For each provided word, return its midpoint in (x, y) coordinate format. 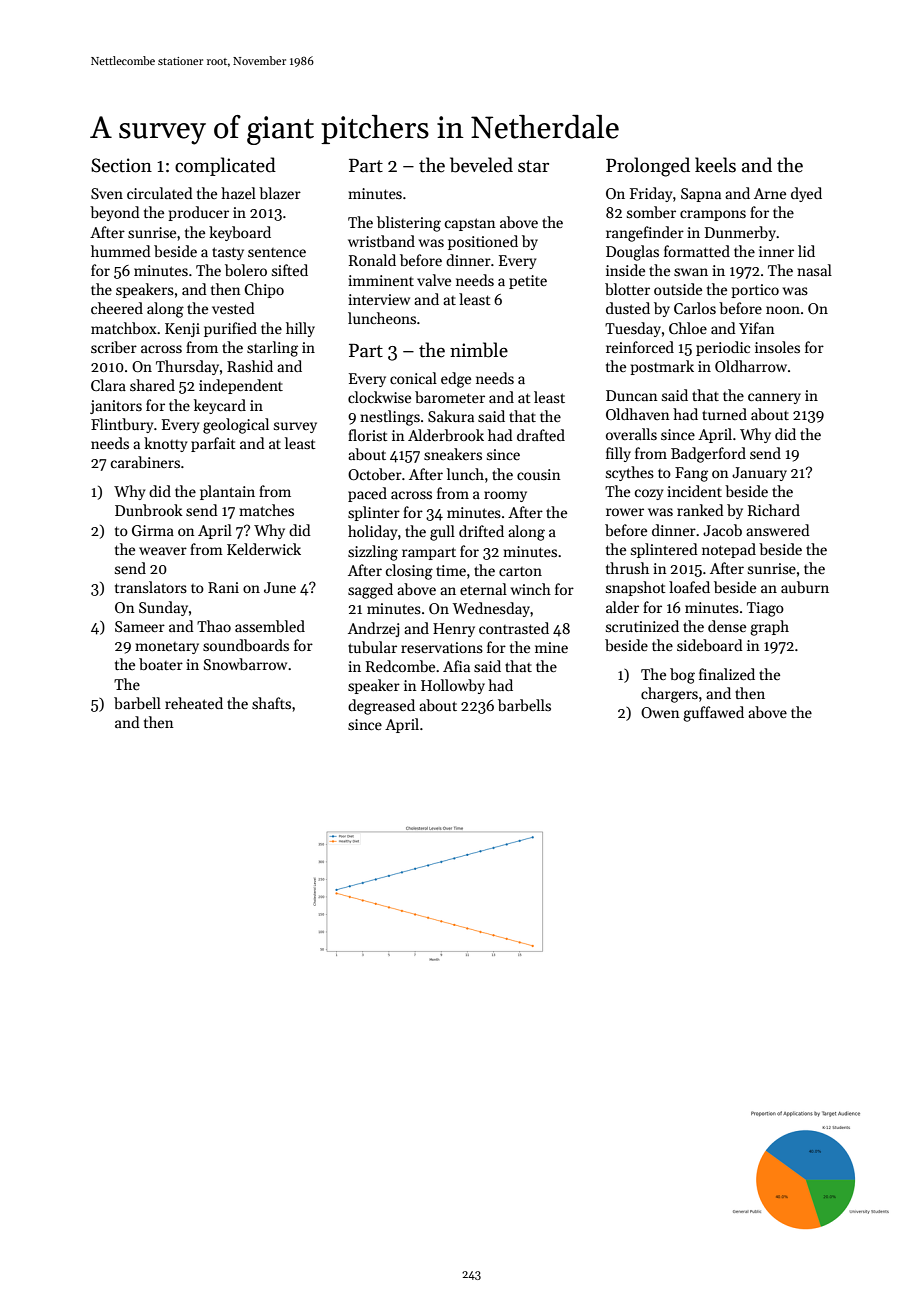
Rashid (250, 366)
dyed (806, 194)
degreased (381, 707)
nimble (479, 350)
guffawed (713, 714)
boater (161, 664)
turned (724, 414)
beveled (481, 165)
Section (121, 165)
